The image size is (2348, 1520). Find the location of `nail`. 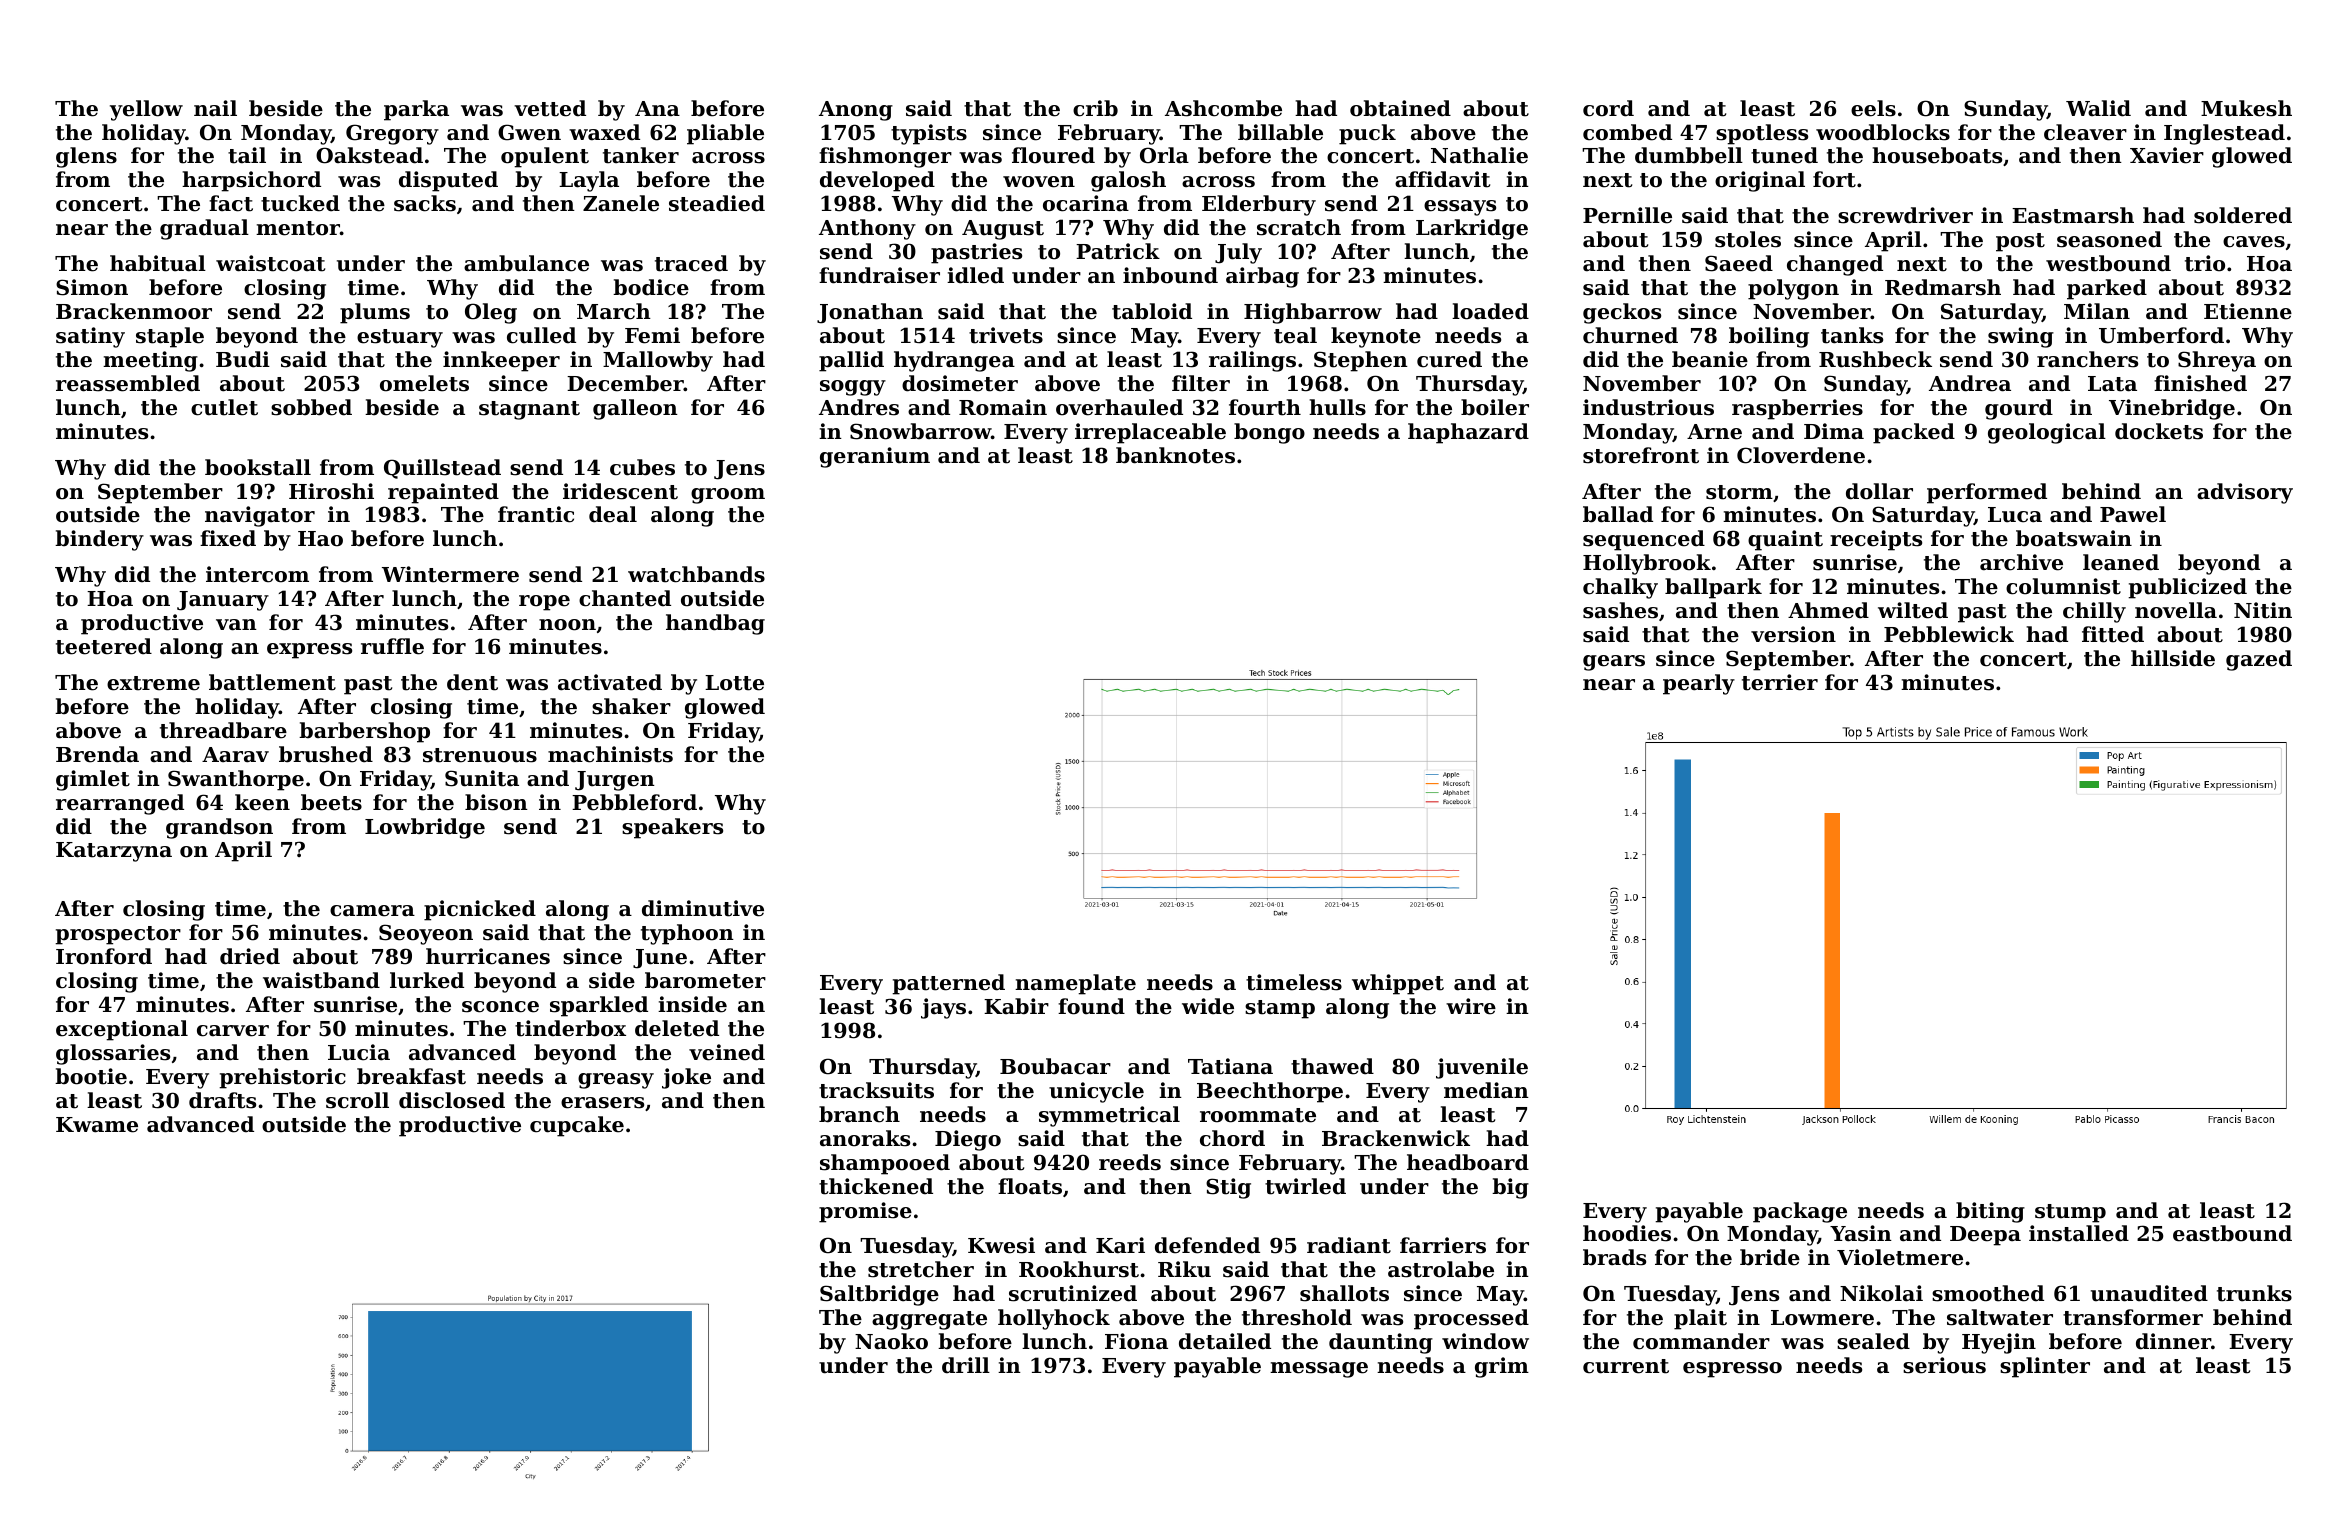

nail is located at coordinates (215, 108).
